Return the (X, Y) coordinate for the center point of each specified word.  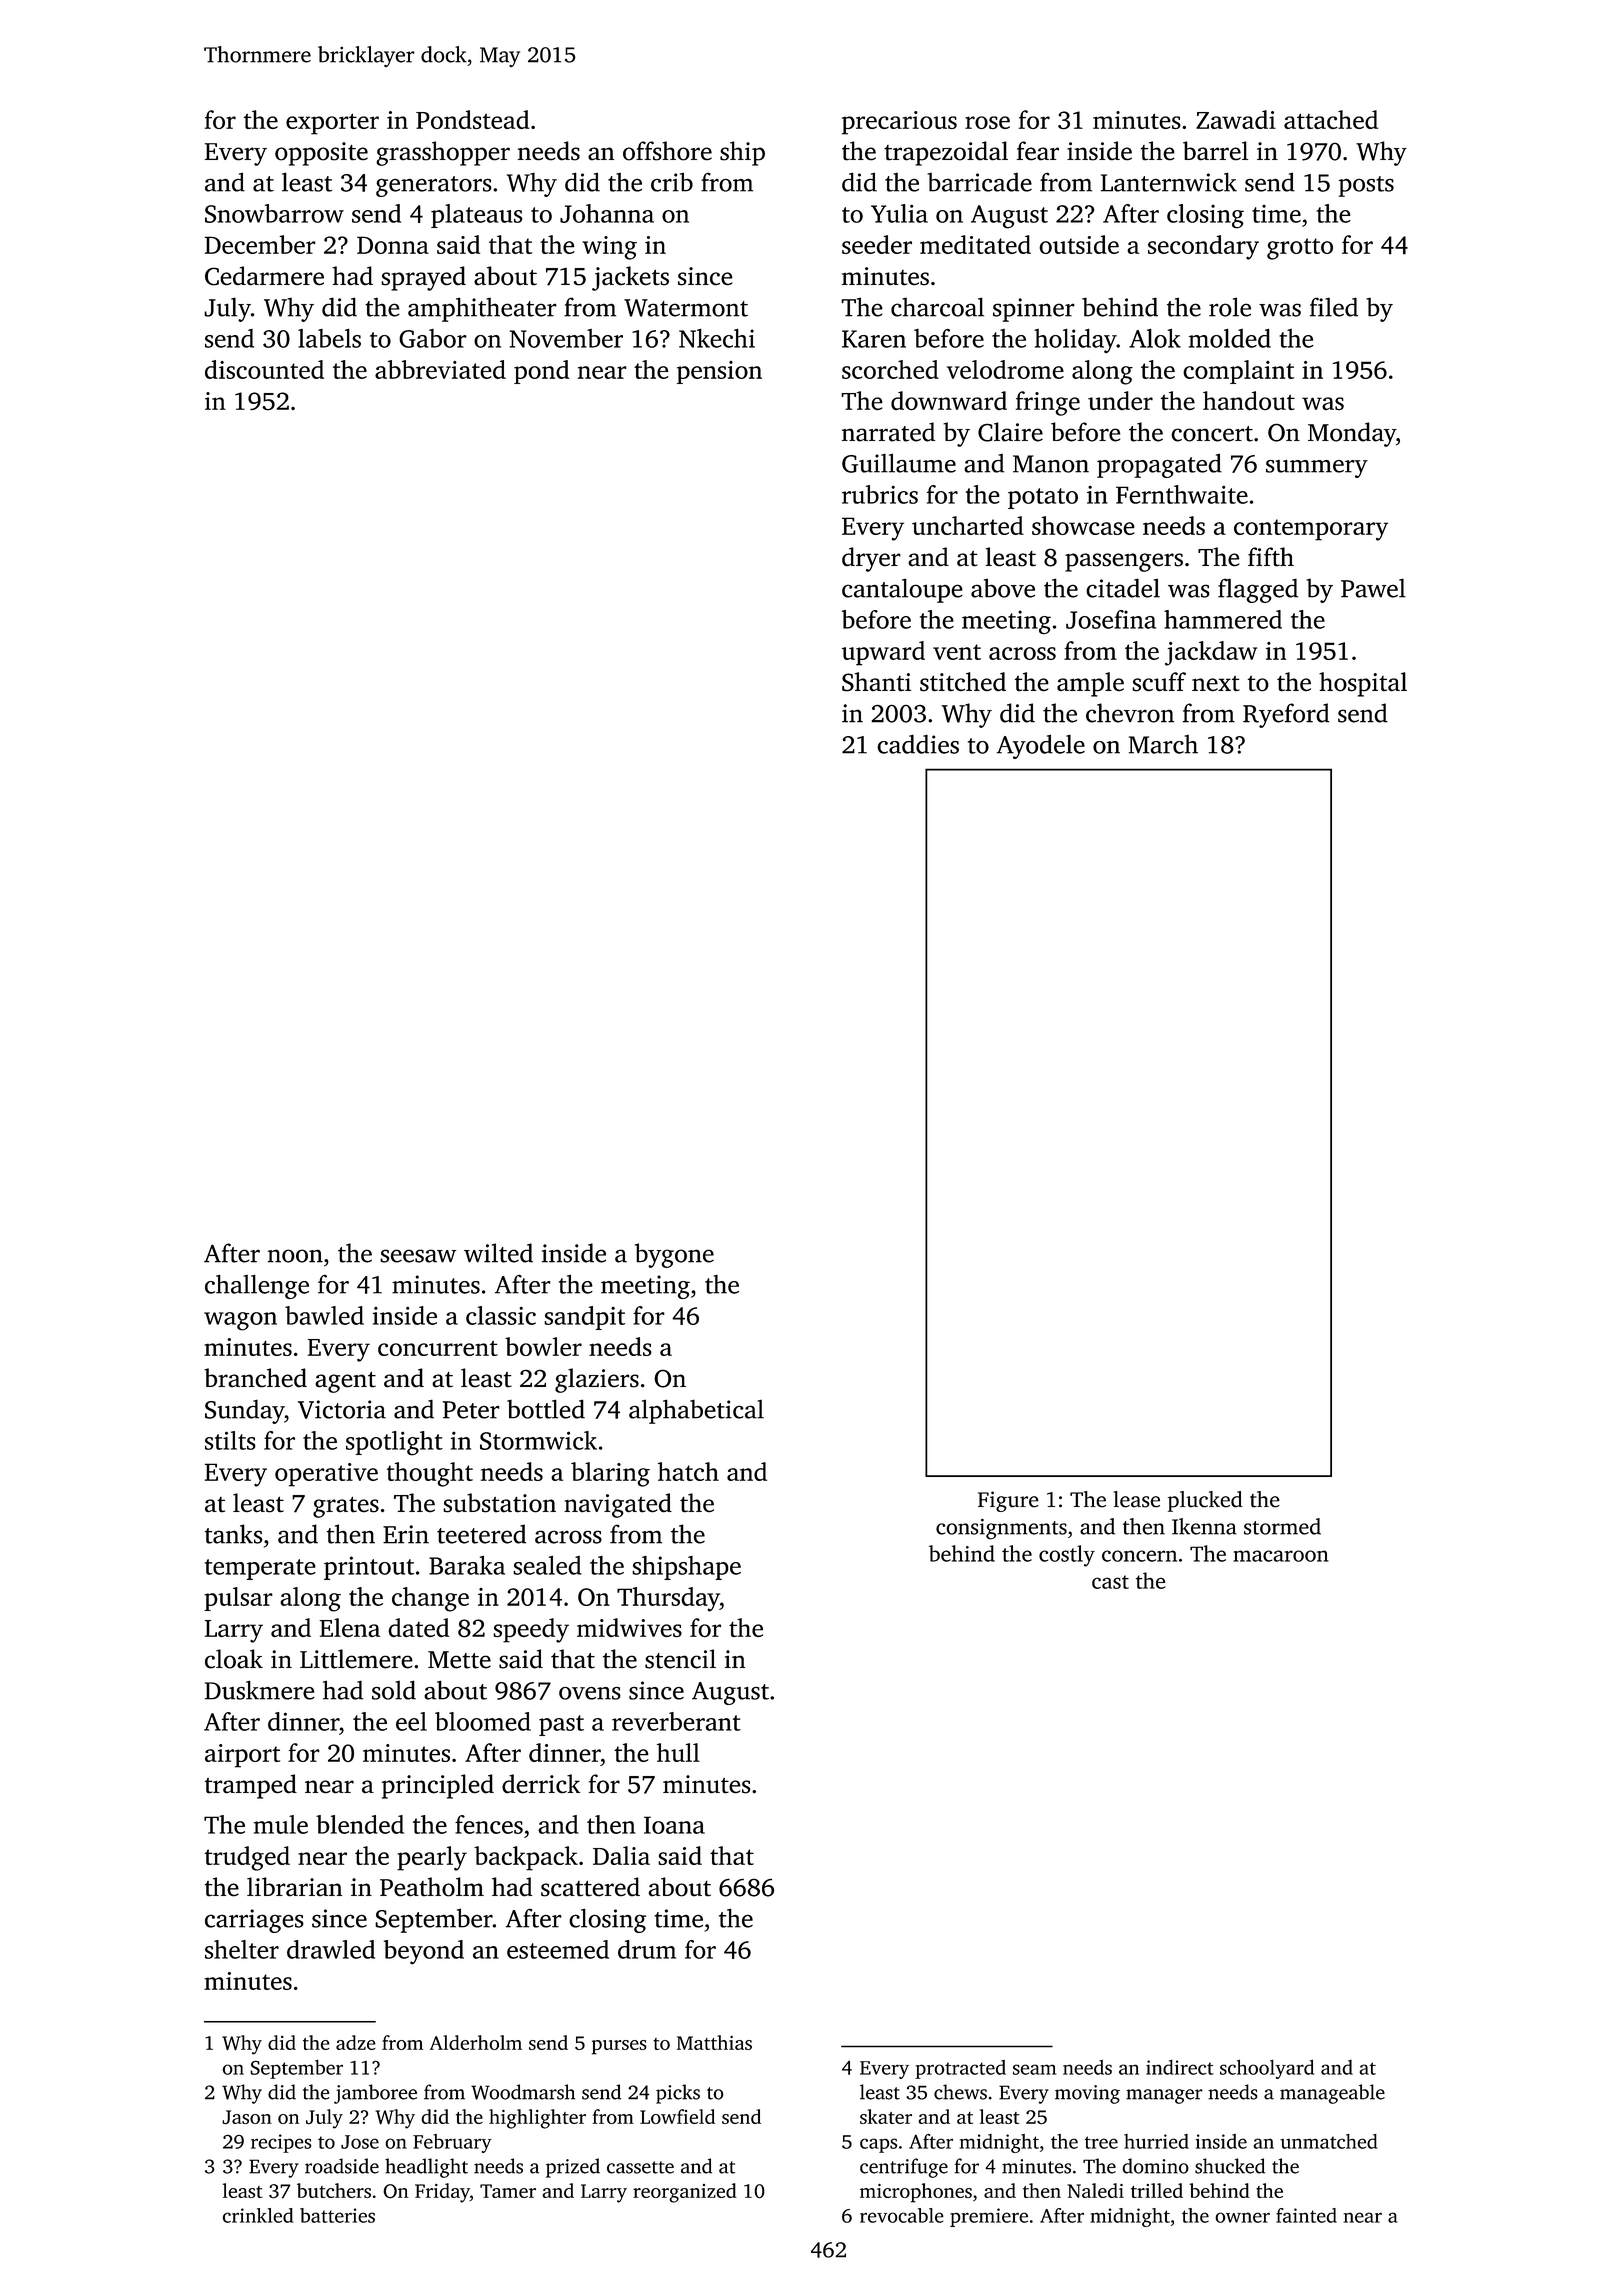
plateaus (477, 216)
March (1163, 744)
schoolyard (1267, 2069)
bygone (674, 1255)
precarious (899, 123)
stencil (680, 1659)
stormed (1282, 1526)
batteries (337, 2215)
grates (346, 1507)
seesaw (418, 1256)
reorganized (685, 2193)
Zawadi (1236, 119)
